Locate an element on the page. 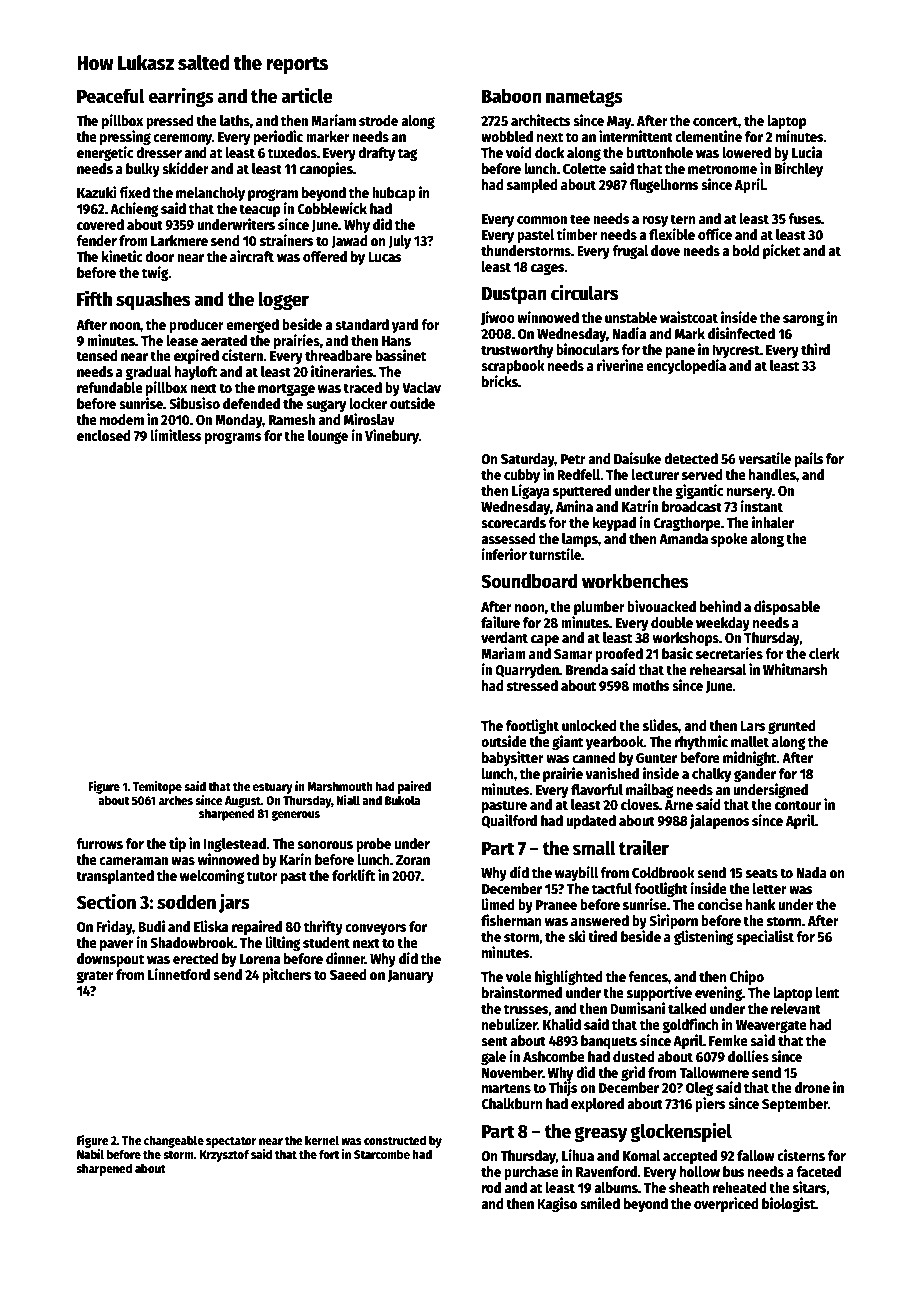 This image has width=924, height=1308. spectator is located at coordinates (231, 1142).
